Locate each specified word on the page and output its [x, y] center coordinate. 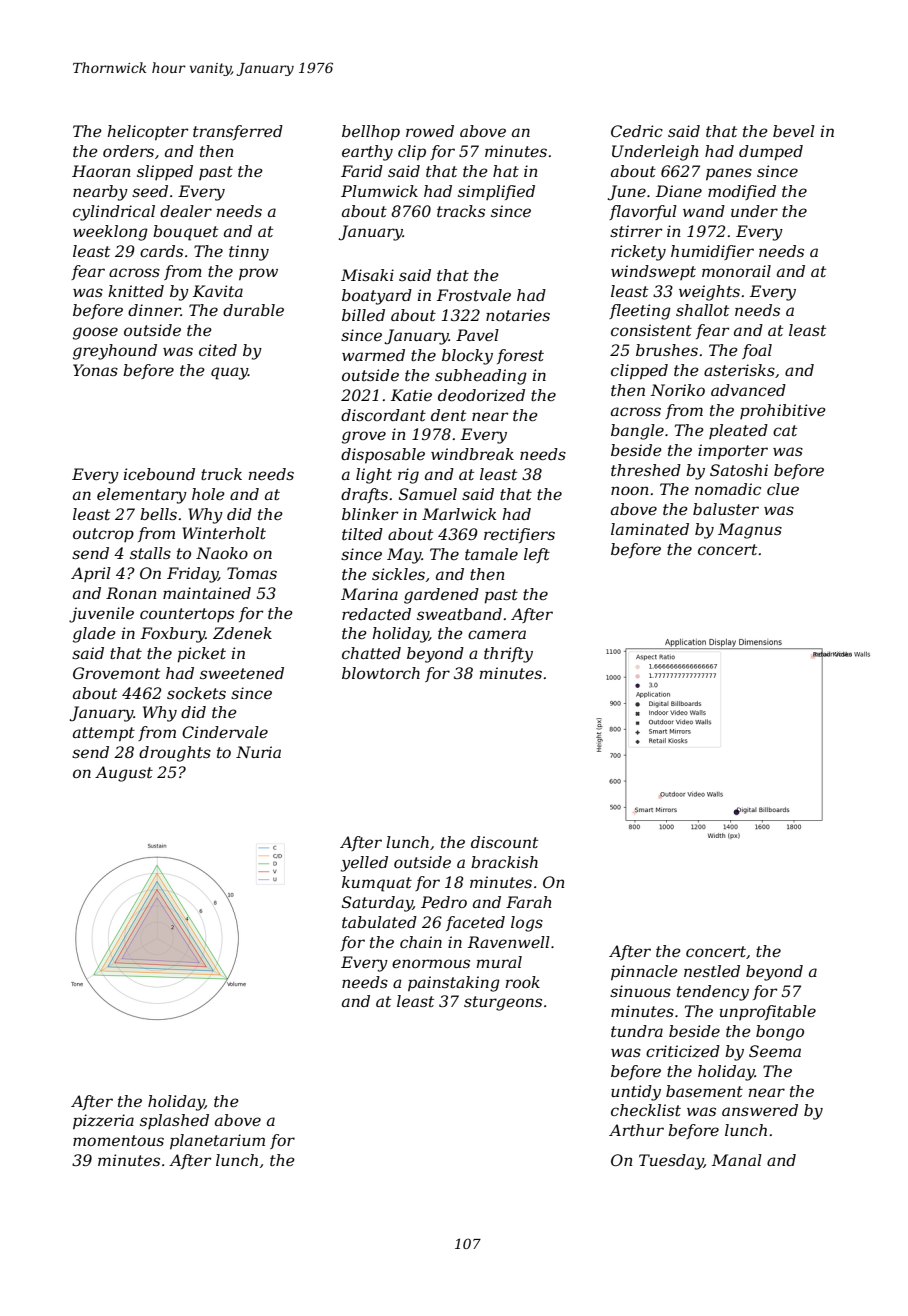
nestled [712, 971]
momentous [118, 1140]
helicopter [147, 133]
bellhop [371, 133]
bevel [794, 131]
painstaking [454, 984]
